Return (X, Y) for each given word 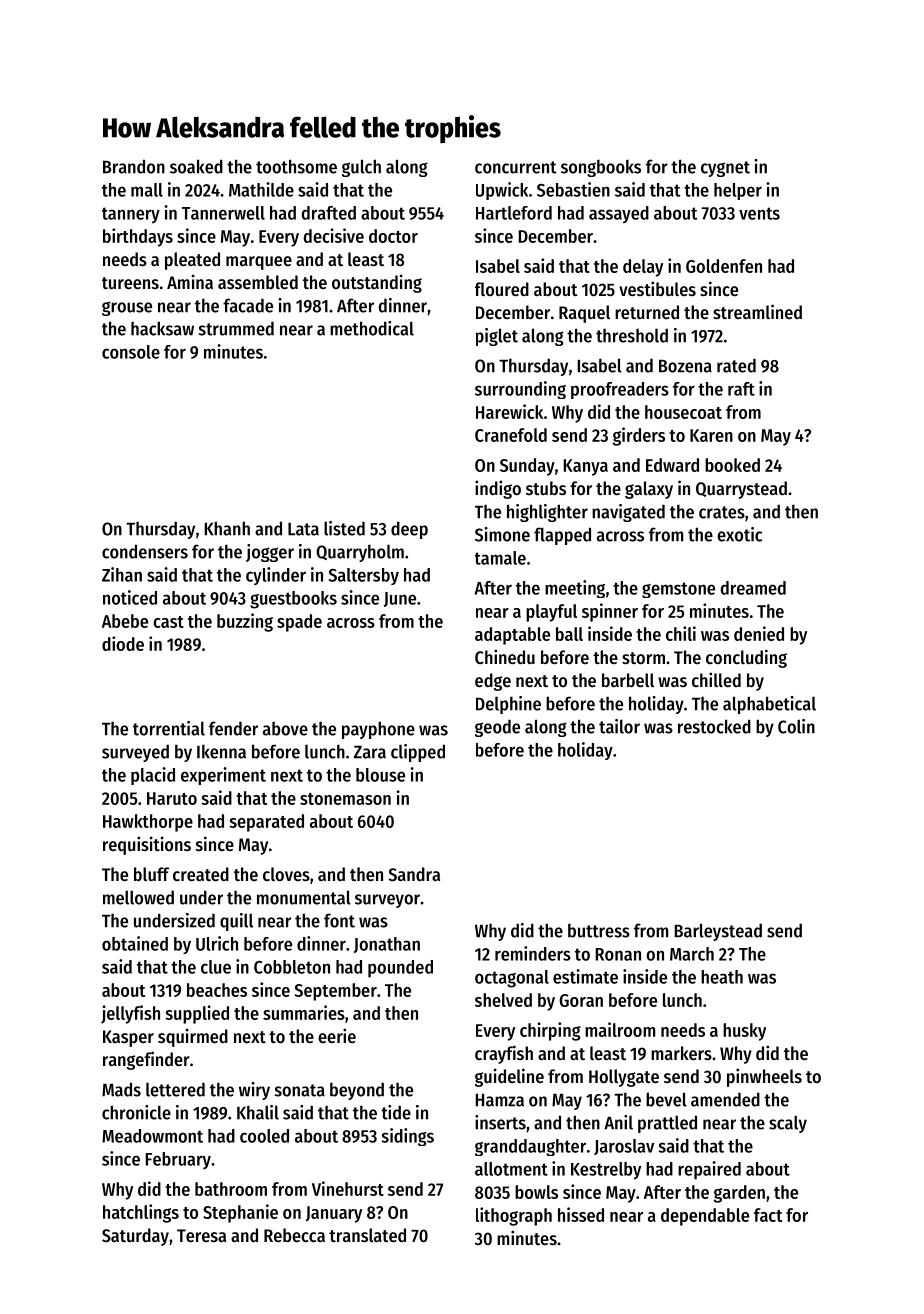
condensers (145, 551)
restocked (714, 726)
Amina (190, 281)
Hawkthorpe (148, 823)
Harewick (509, 411)
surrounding (520, 390)
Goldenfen (724, 266)
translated (367, 1235)
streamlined (757, 311)
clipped (418, 753)
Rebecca (294, 1235)
